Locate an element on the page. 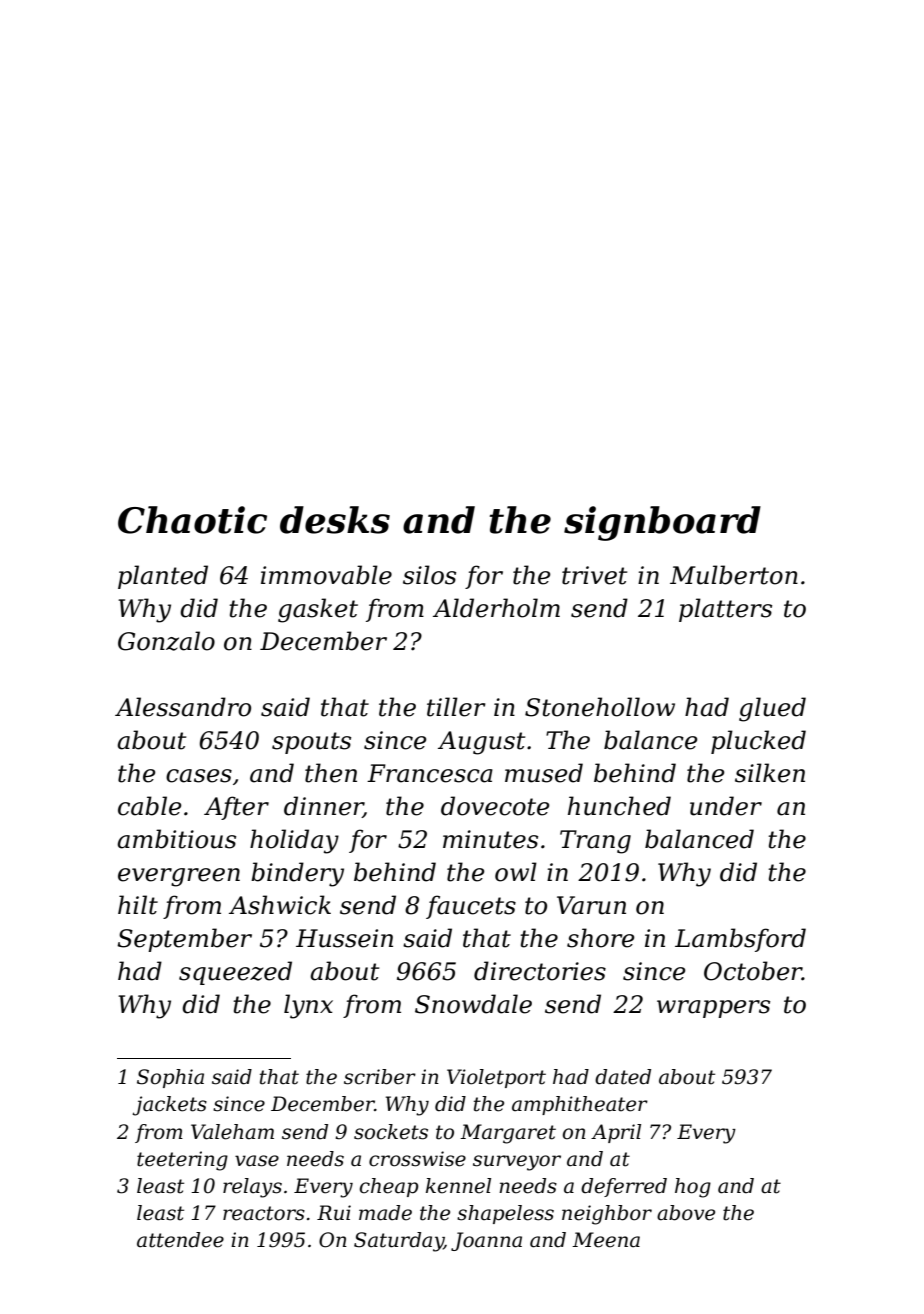 This image has width=924, height=1314. Snowdale is located at coordinates (473, 1004).
